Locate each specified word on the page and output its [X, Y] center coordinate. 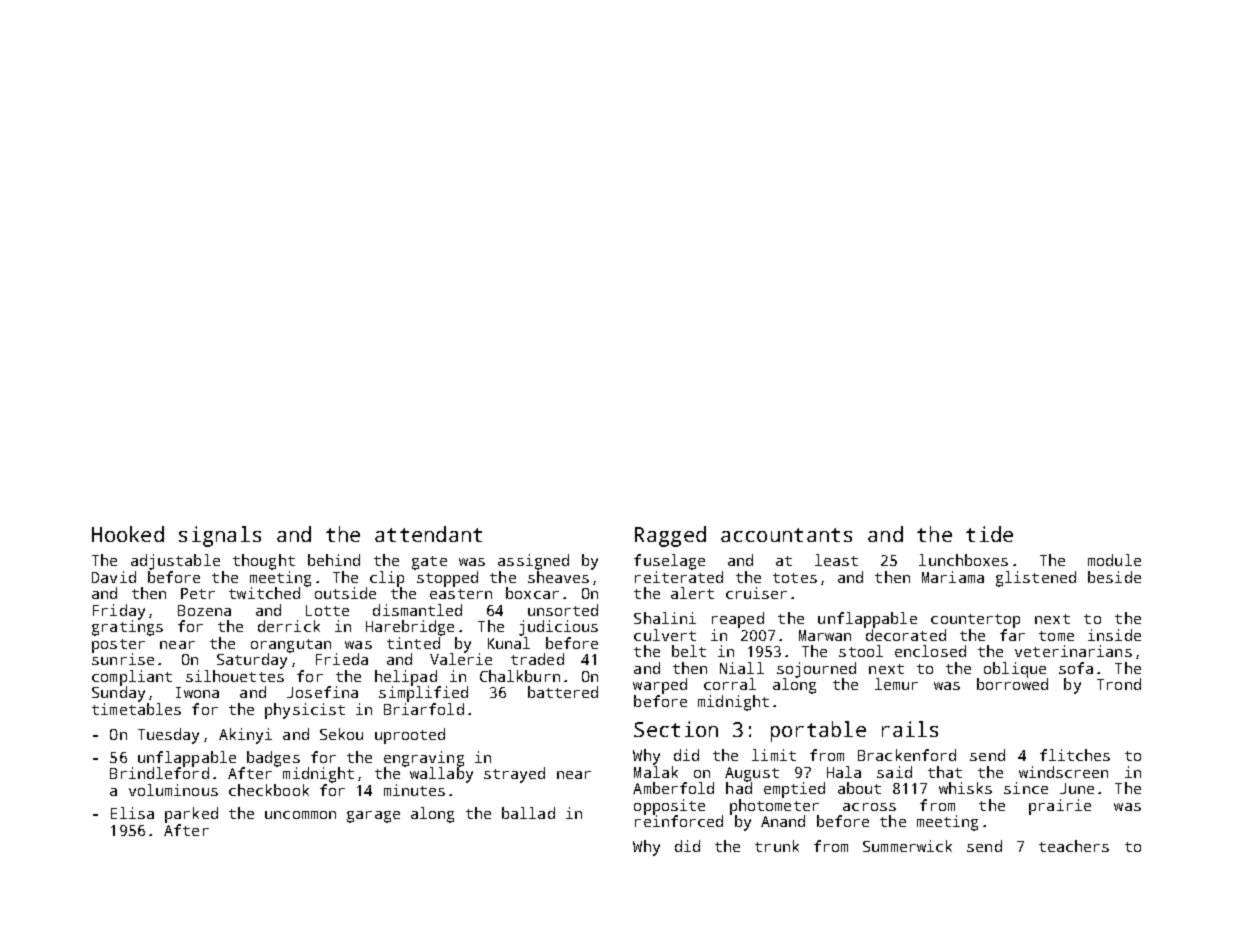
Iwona [197, 692]
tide [989, 534]
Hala [844, 772]
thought [264, 562]
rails [910, 729]
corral [730, 684]
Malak [656, 772]
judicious [558, 628]
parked [191, 815]
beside [1114, 577]
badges [273, 759]
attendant [428, 534]
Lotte [327, 610]
